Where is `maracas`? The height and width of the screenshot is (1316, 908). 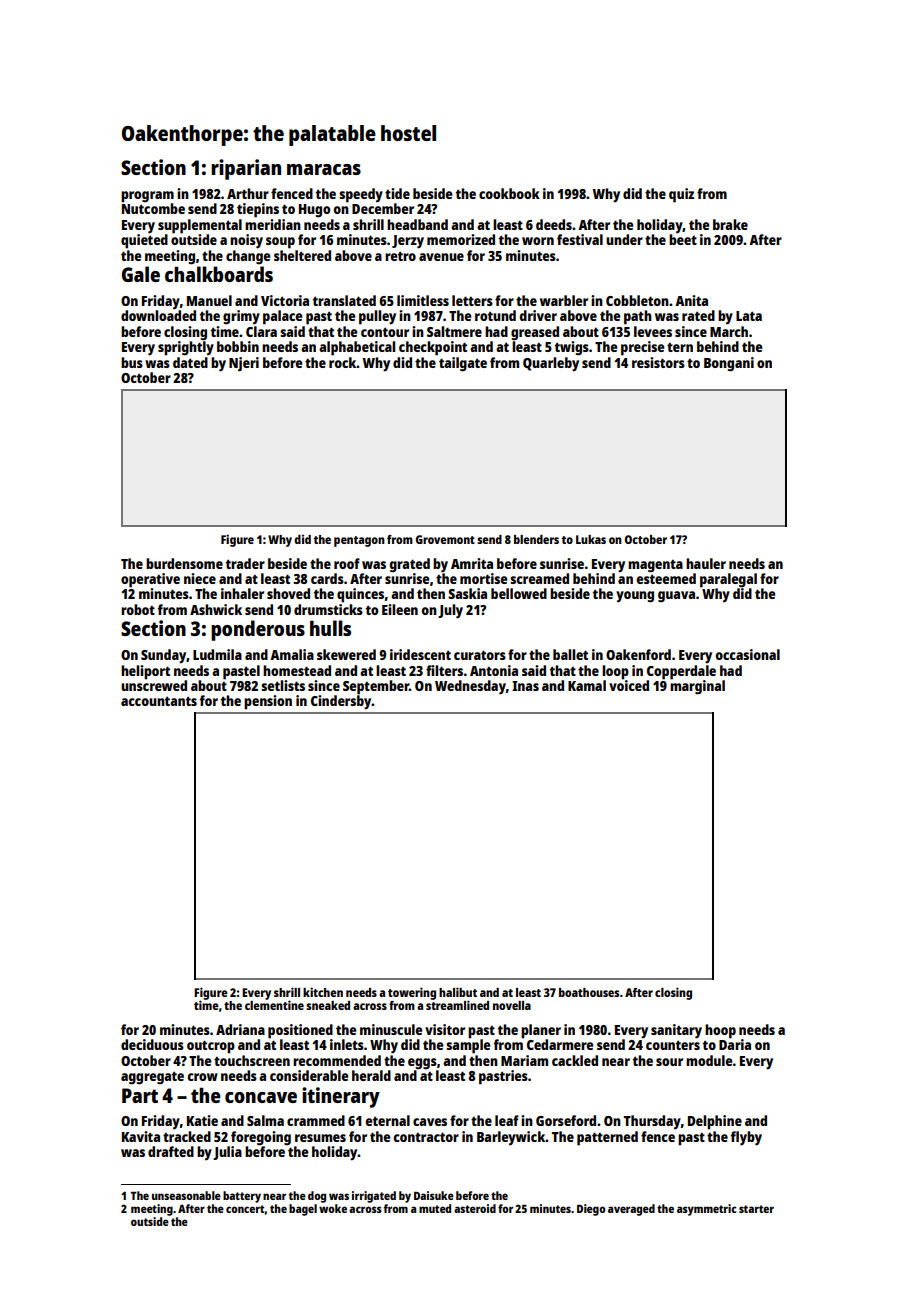
maracas is located at coordinates (324, 169).
